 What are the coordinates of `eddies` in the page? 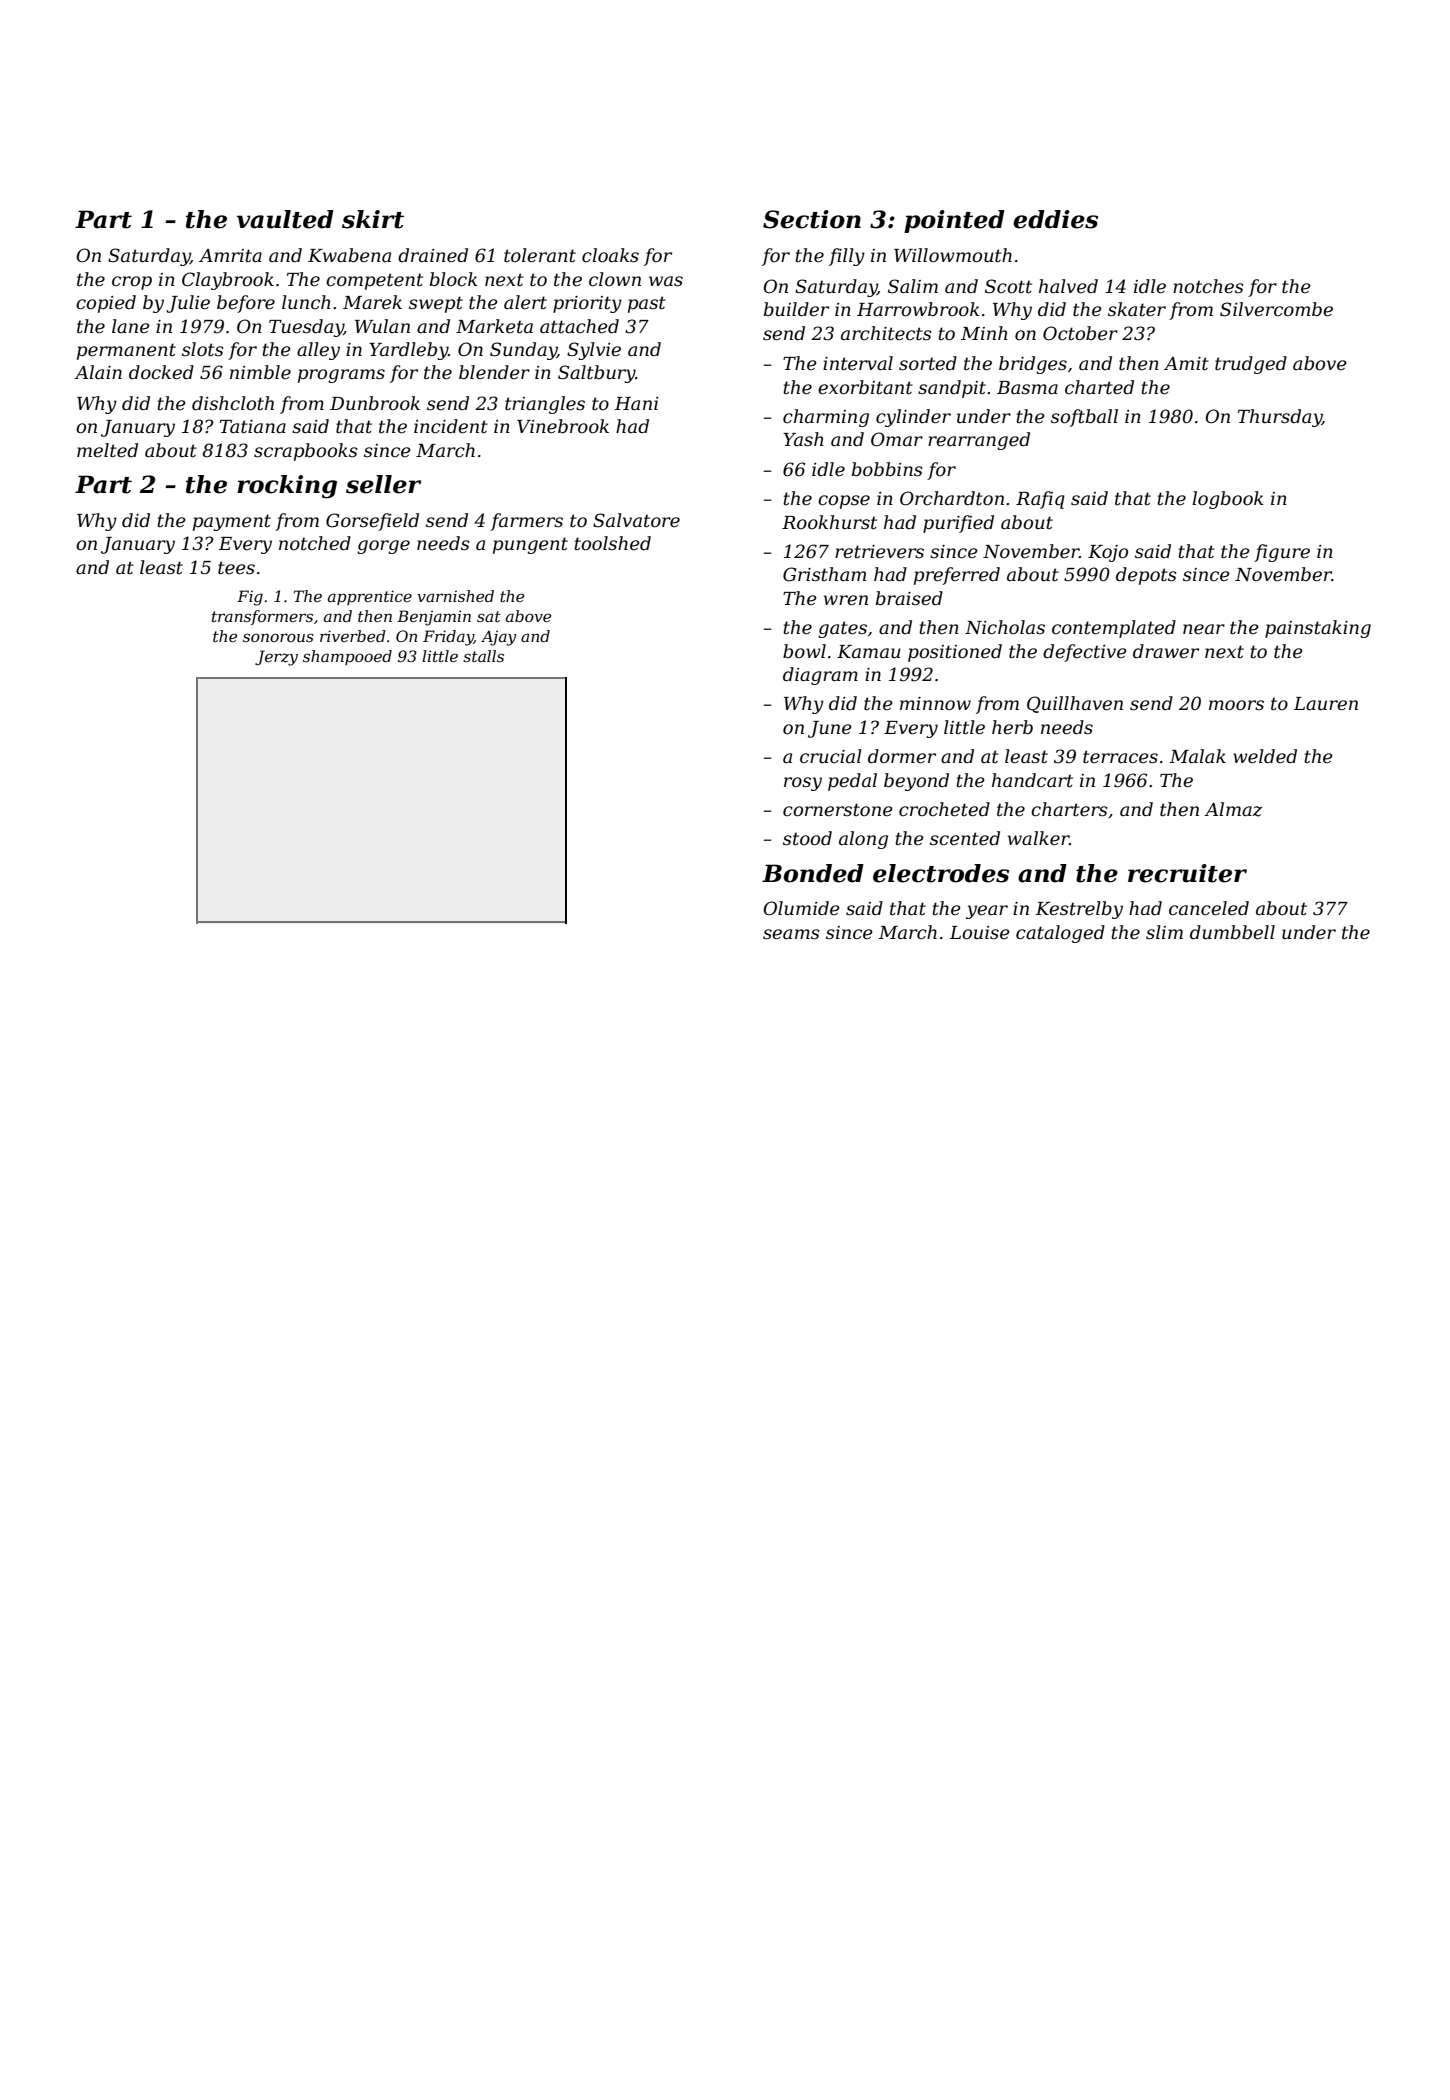 It's located at (1055, 219).
